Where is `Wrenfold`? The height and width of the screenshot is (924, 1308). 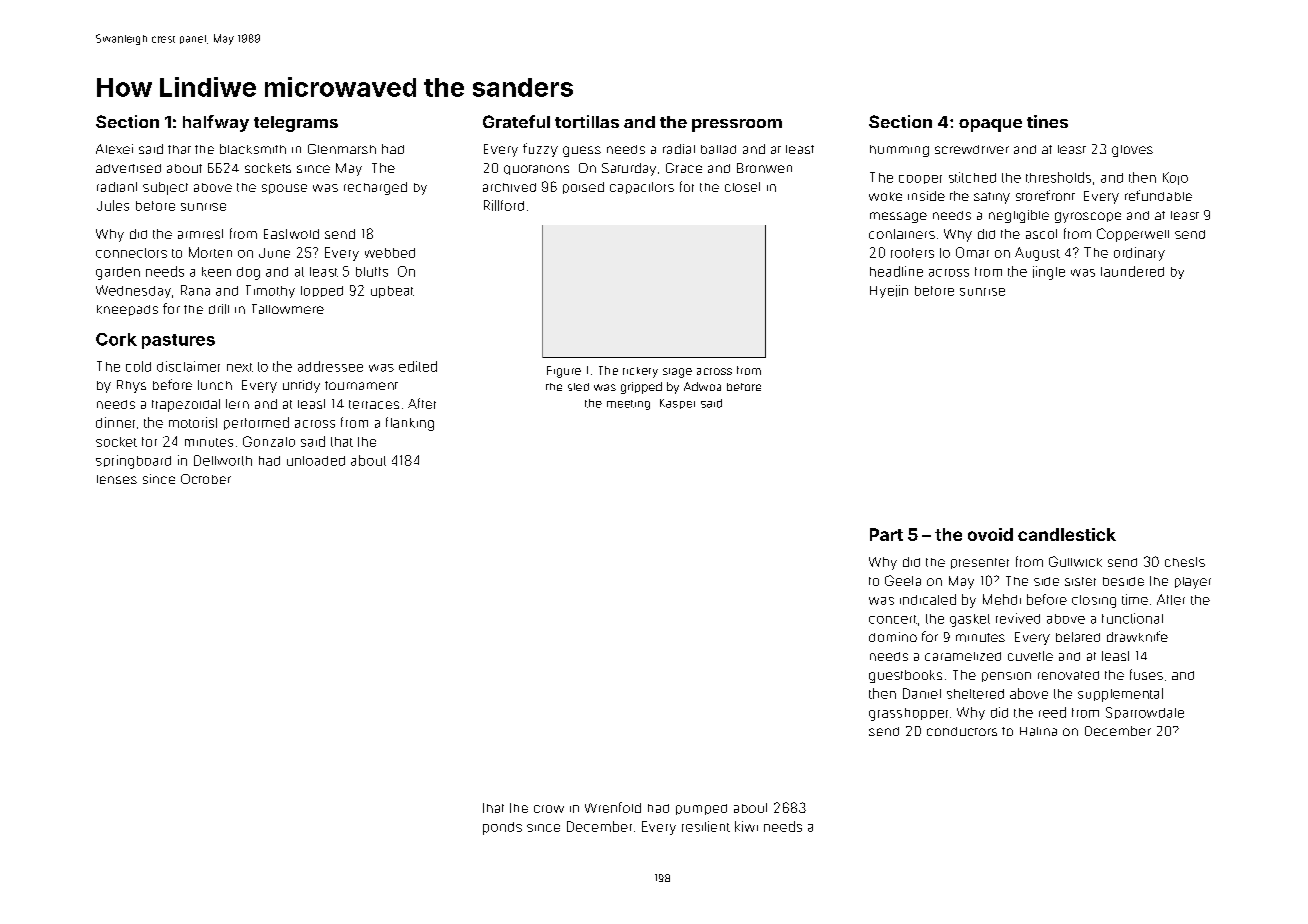 Wrenfold is located at coordinates (613, 807).
